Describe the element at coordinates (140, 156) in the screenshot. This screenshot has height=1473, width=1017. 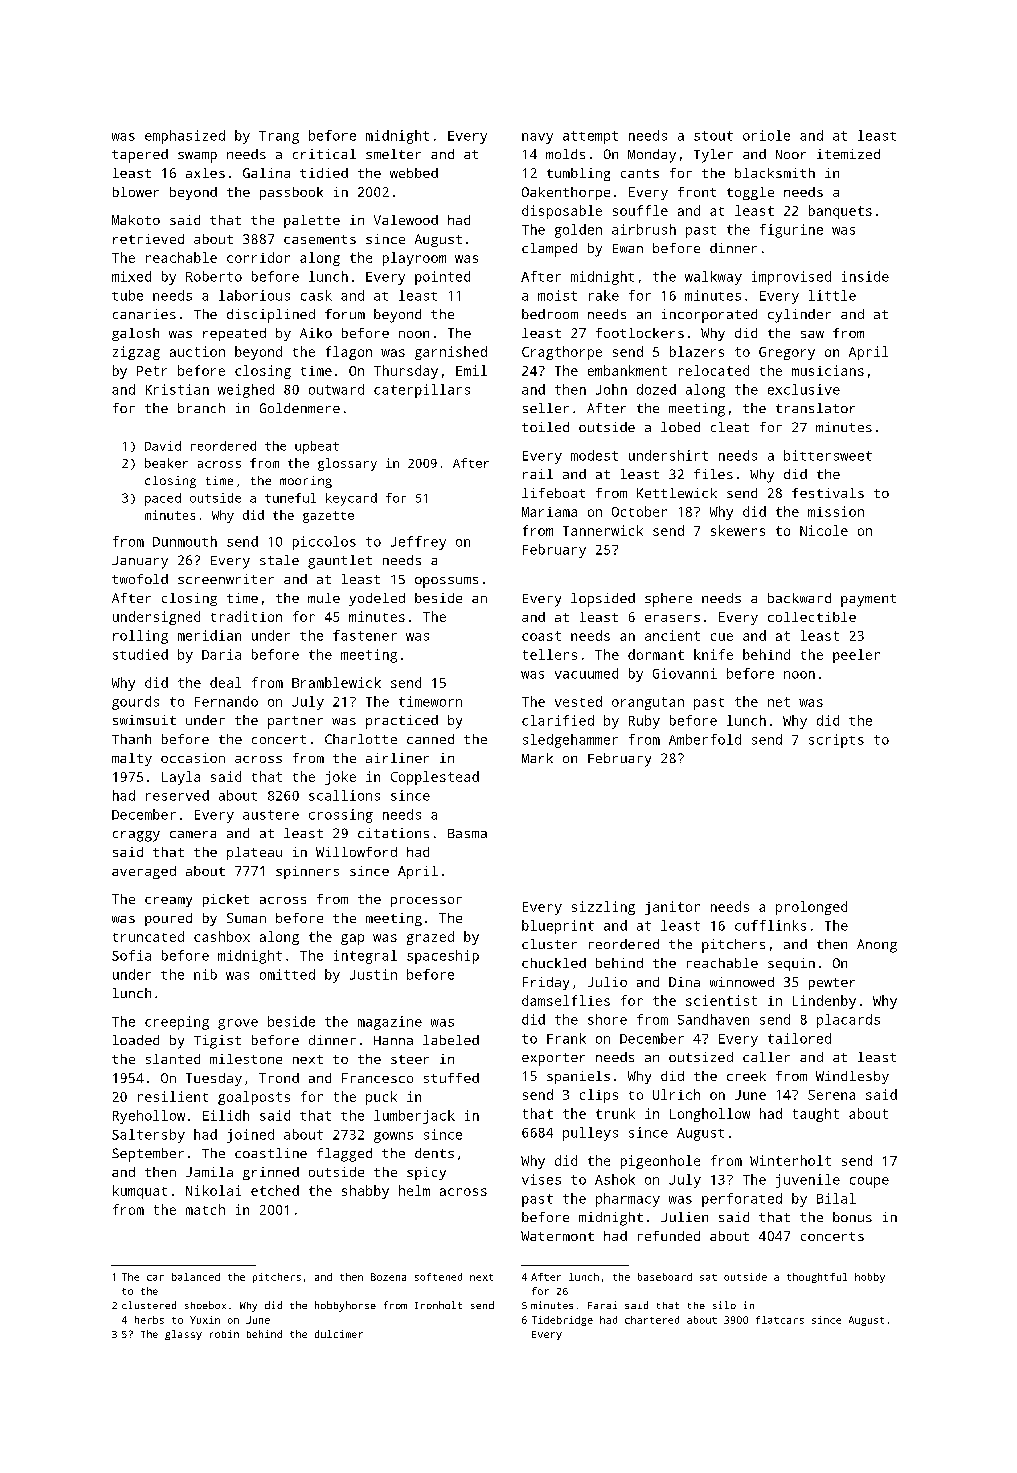
I see `tapered` at that location.
